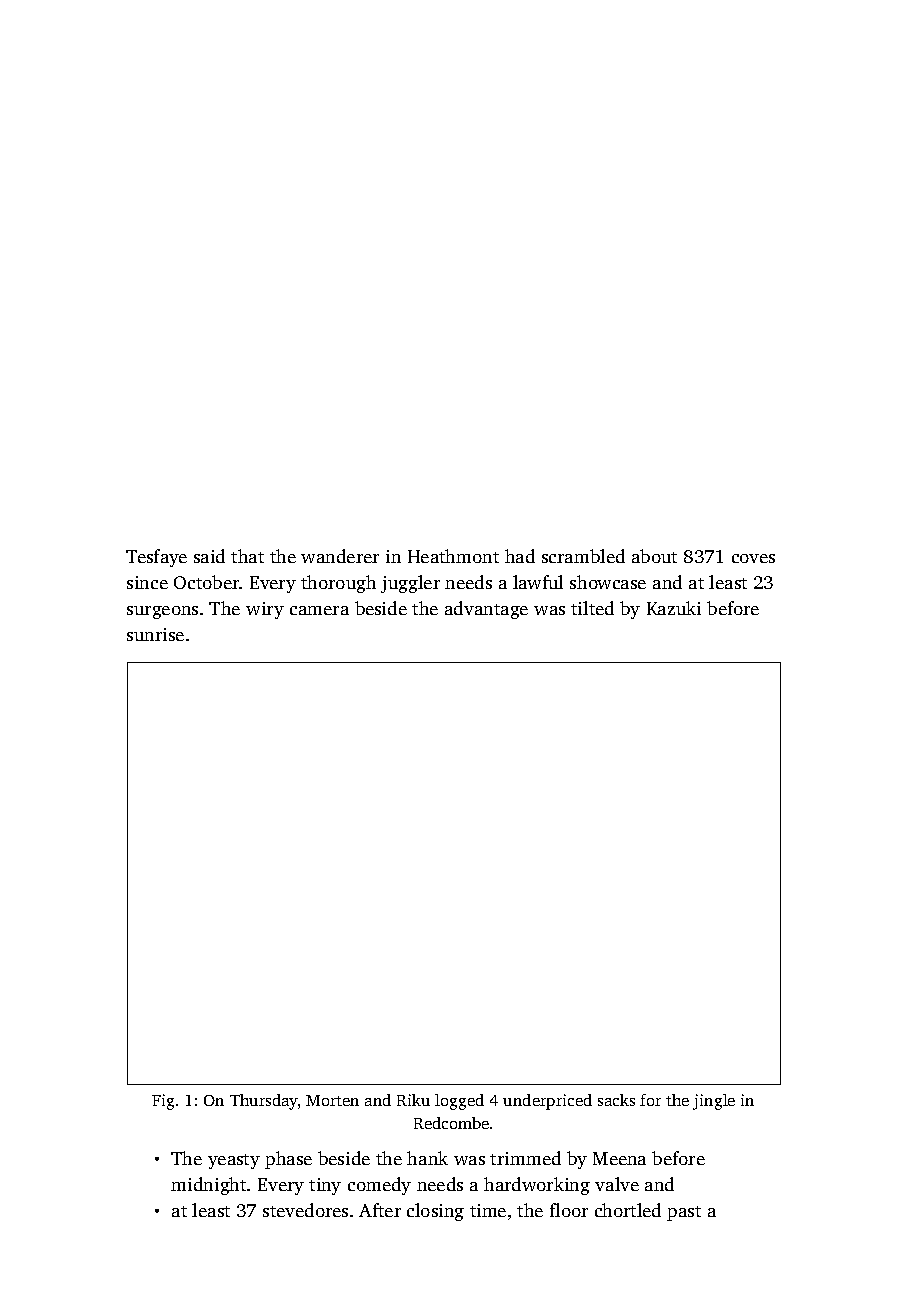  Describe the element at coordinates (379, 1186) in the image. I see `comedy` at that location.
